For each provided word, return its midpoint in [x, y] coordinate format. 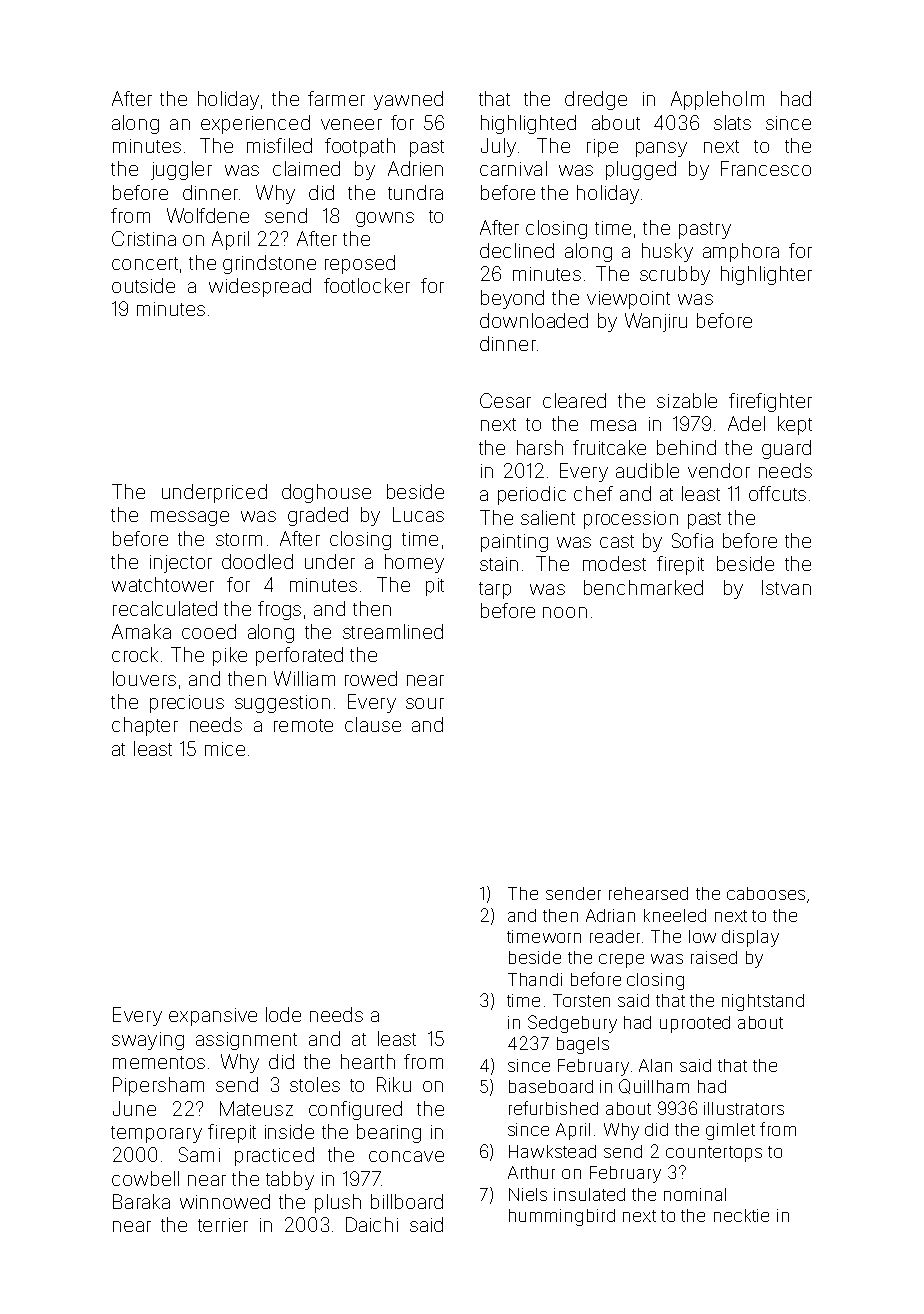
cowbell [145, 1178]
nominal [695, 1194]
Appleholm [717, 100]
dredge [596, 100]
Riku [394, 1084]
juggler [181, 170]
